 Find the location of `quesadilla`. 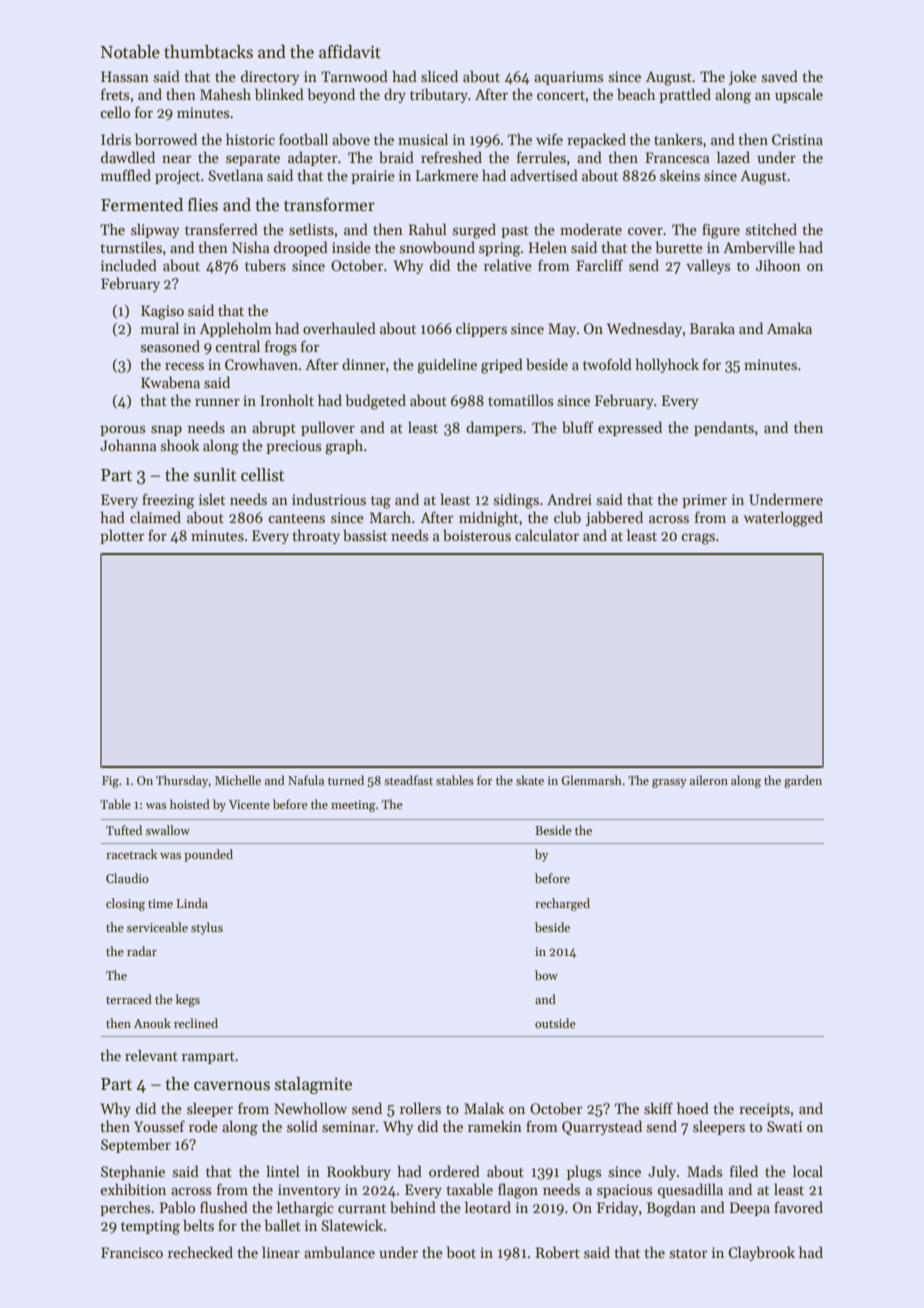

quesadilla is located at coordinates (690, 1190).
